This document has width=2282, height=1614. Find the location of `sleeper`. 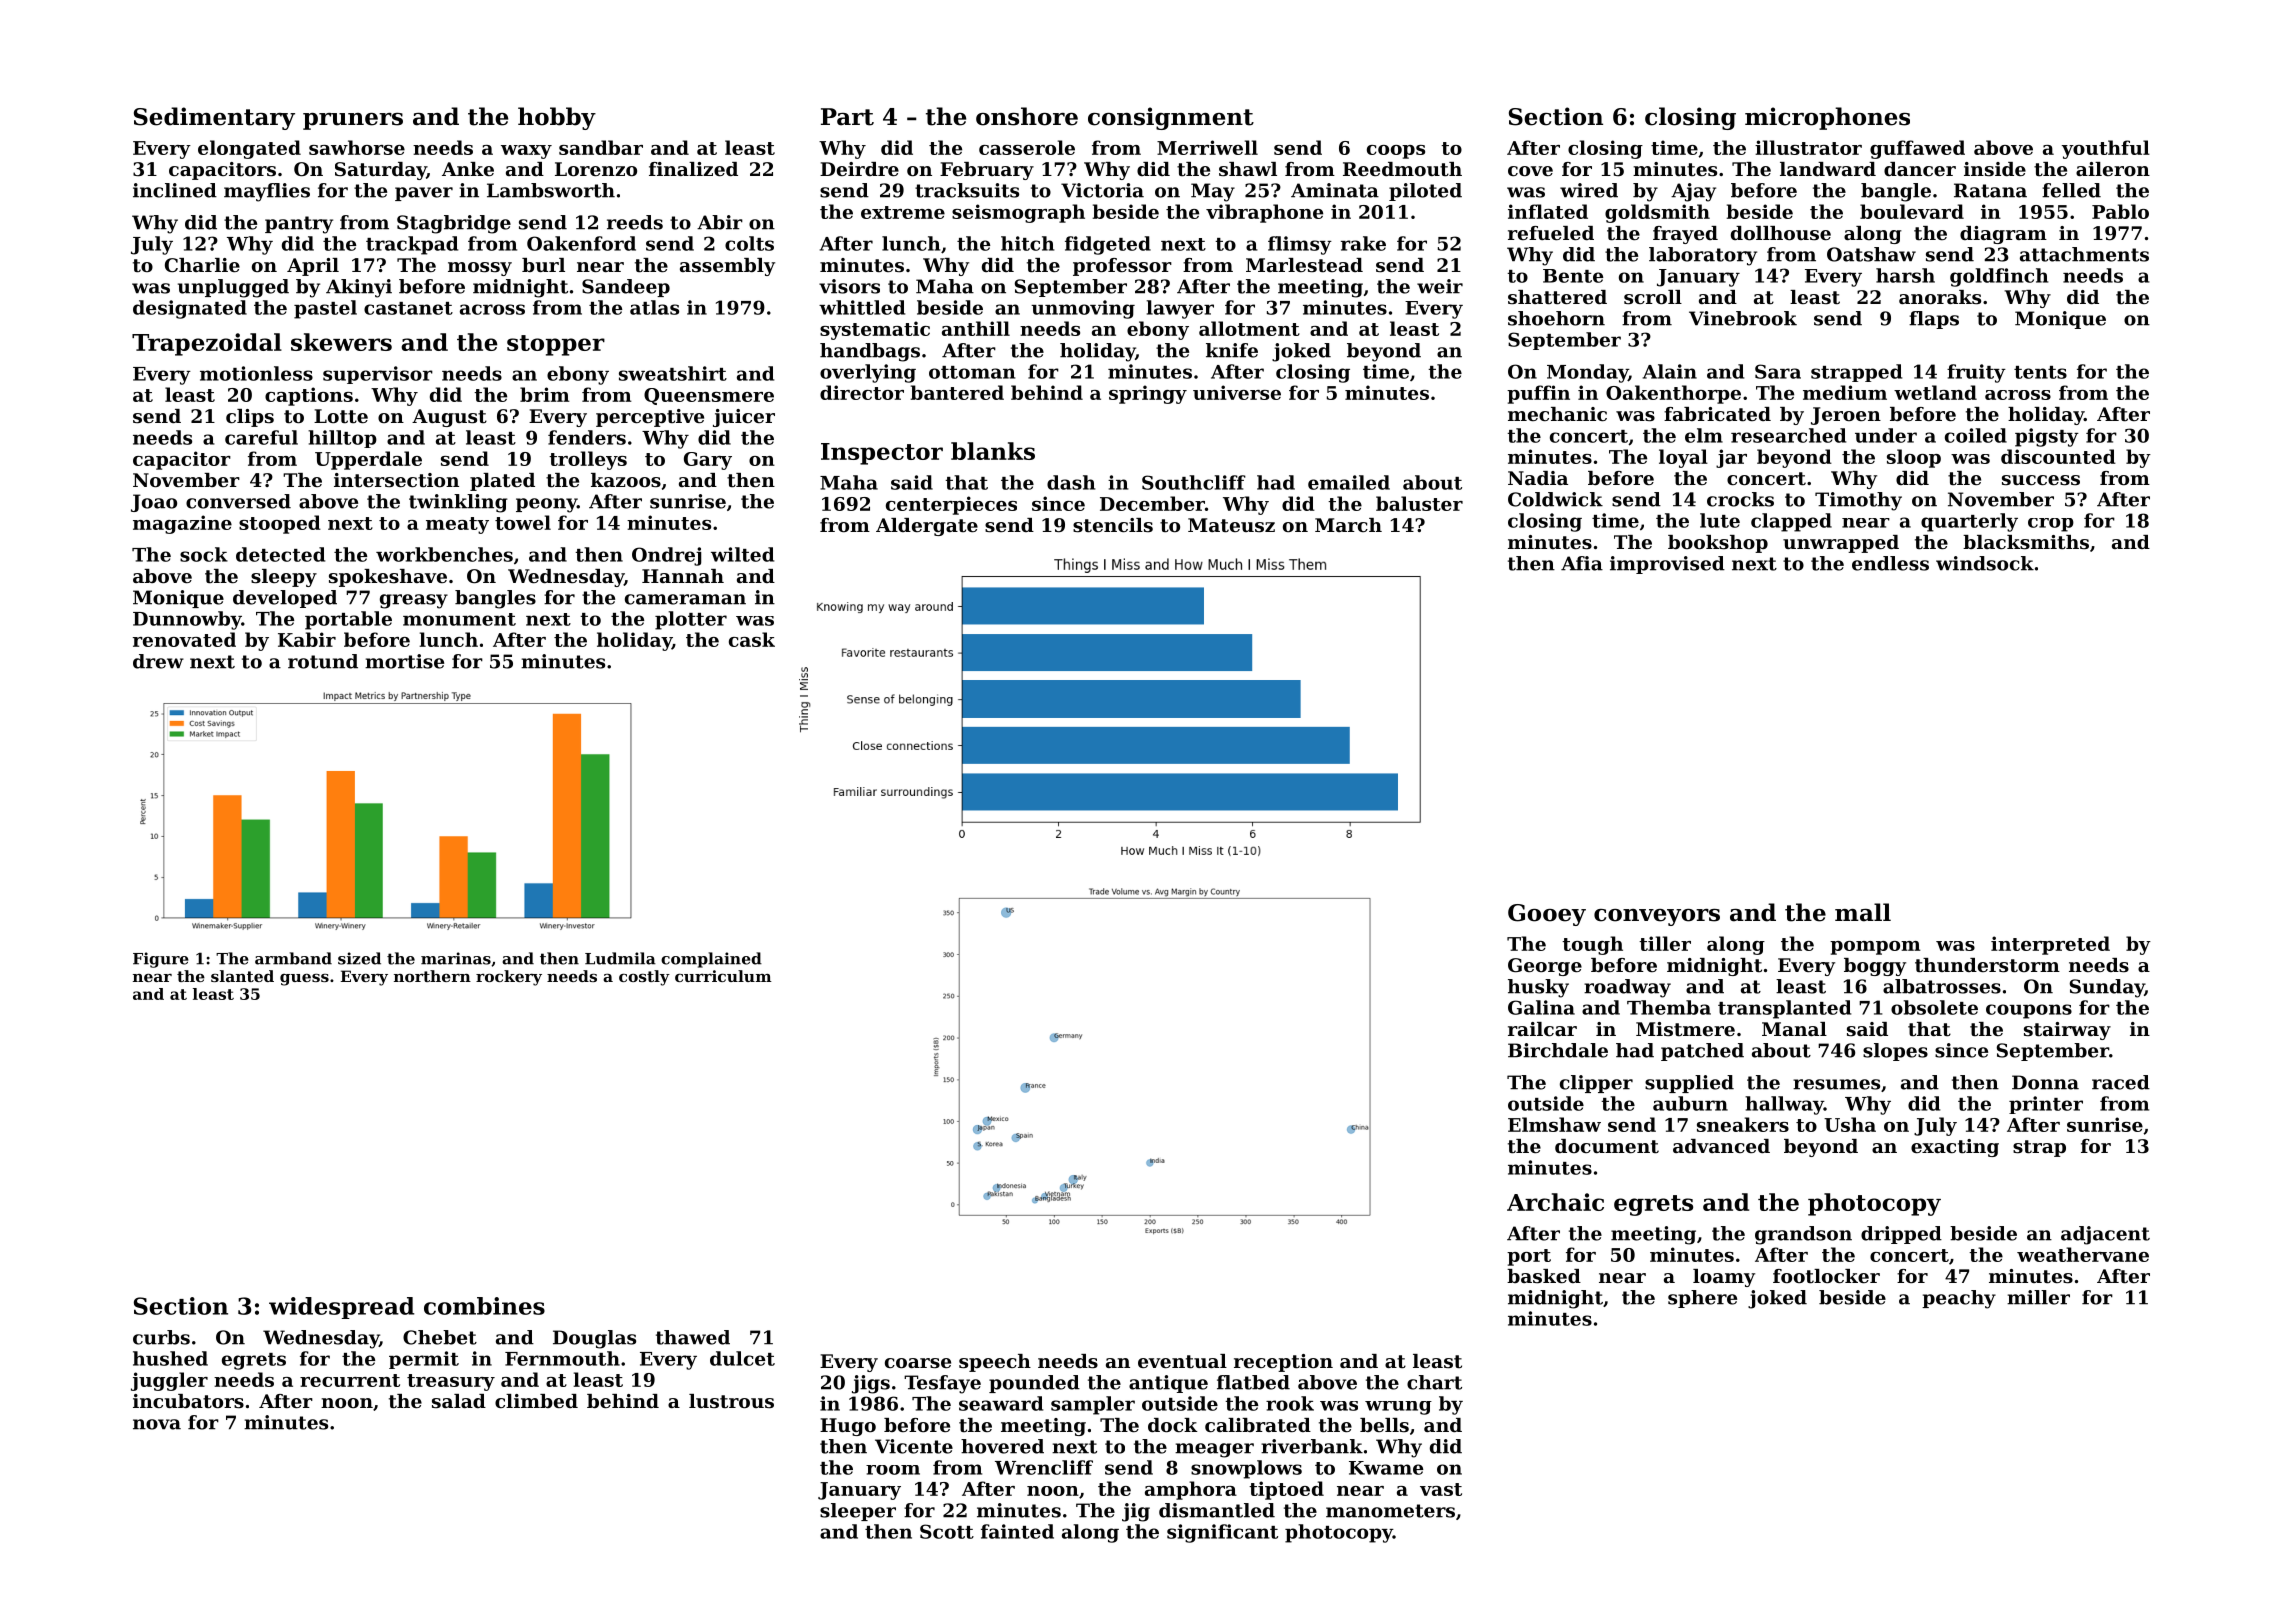

sleeper is located at coordinates (858, 1512).
